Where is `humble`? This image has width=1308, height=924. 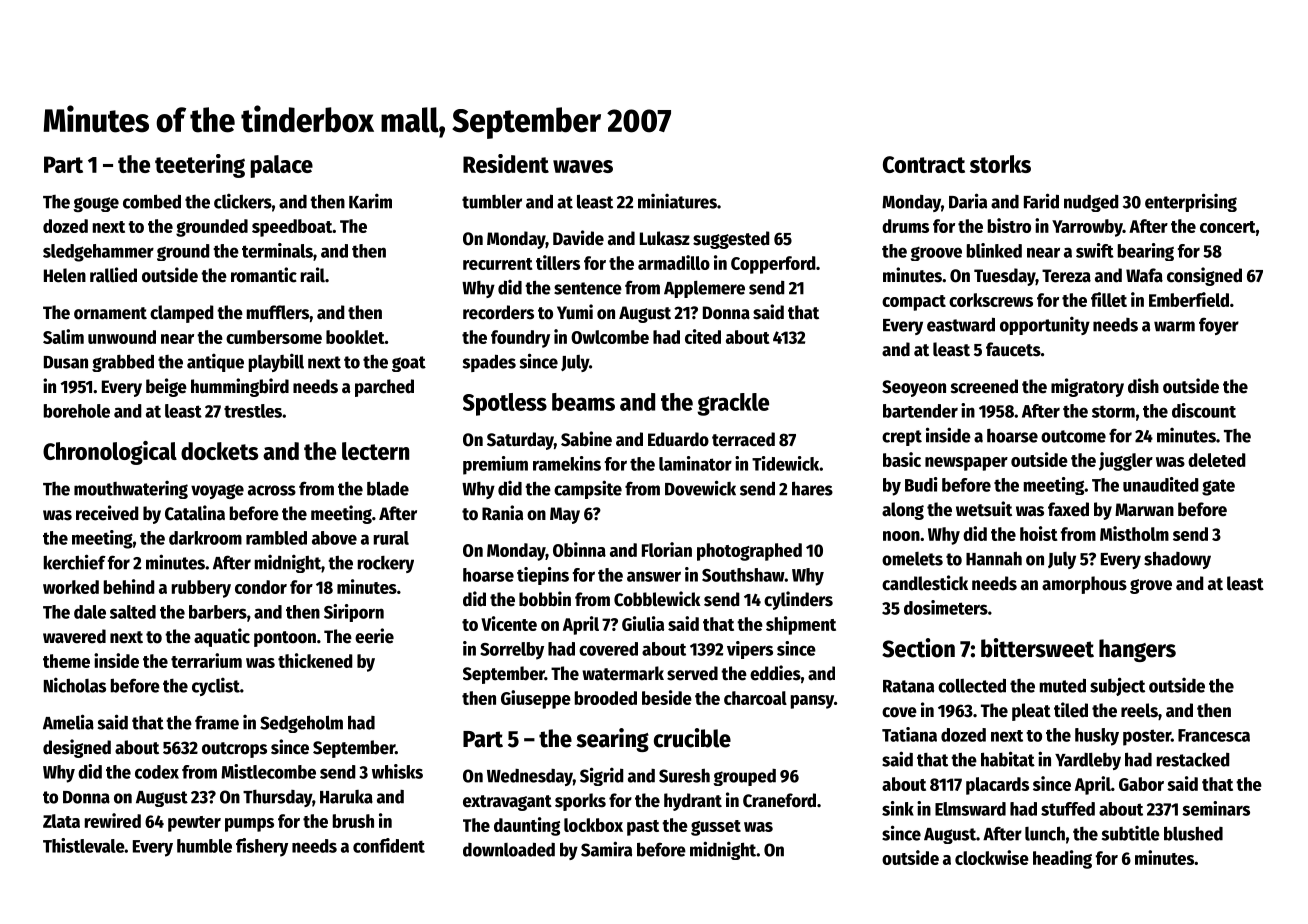
humble is located at coordinates (204, 846).
